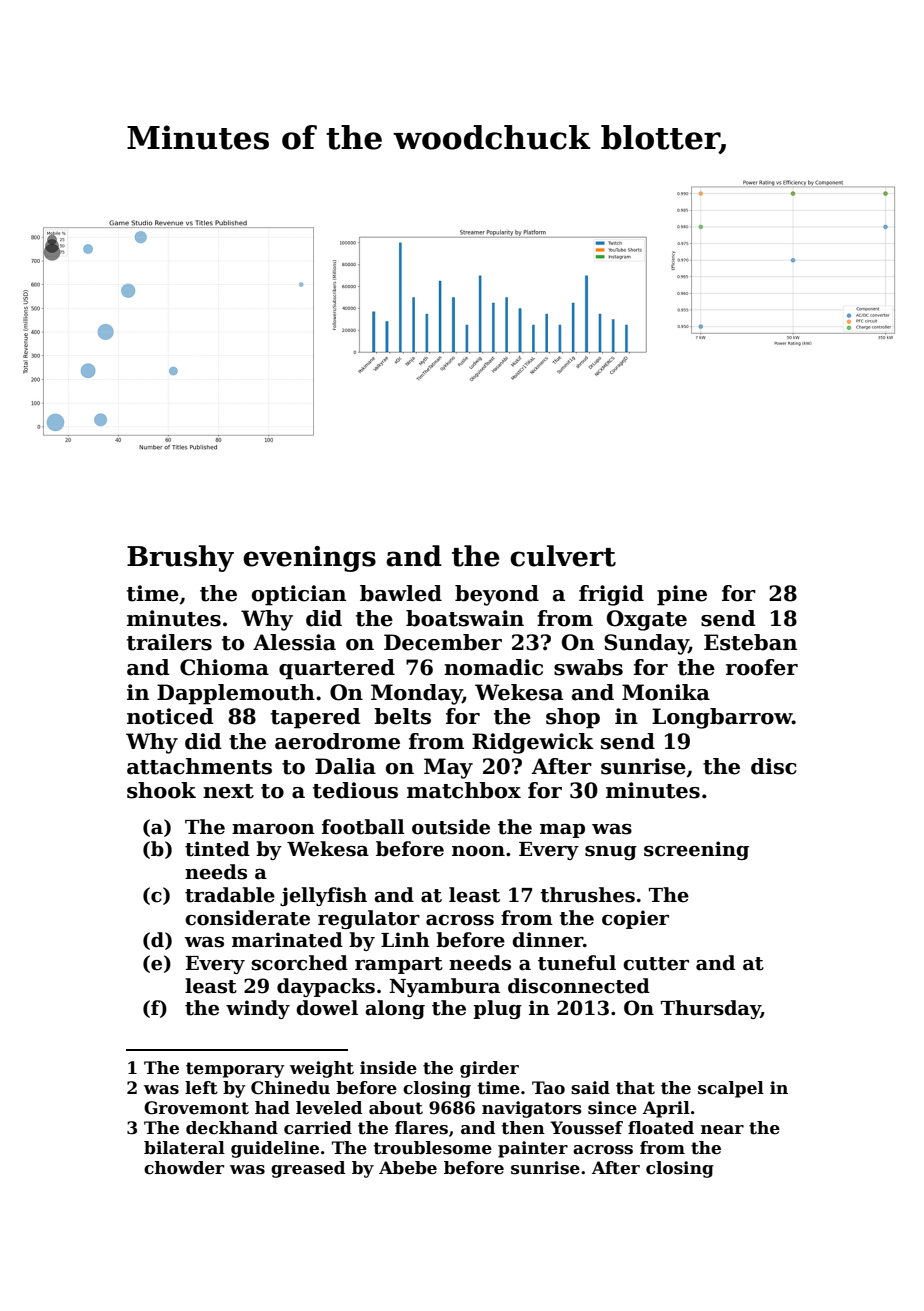 The image size is (924, 1311). I want to click on regulator, so click(369, 919).
